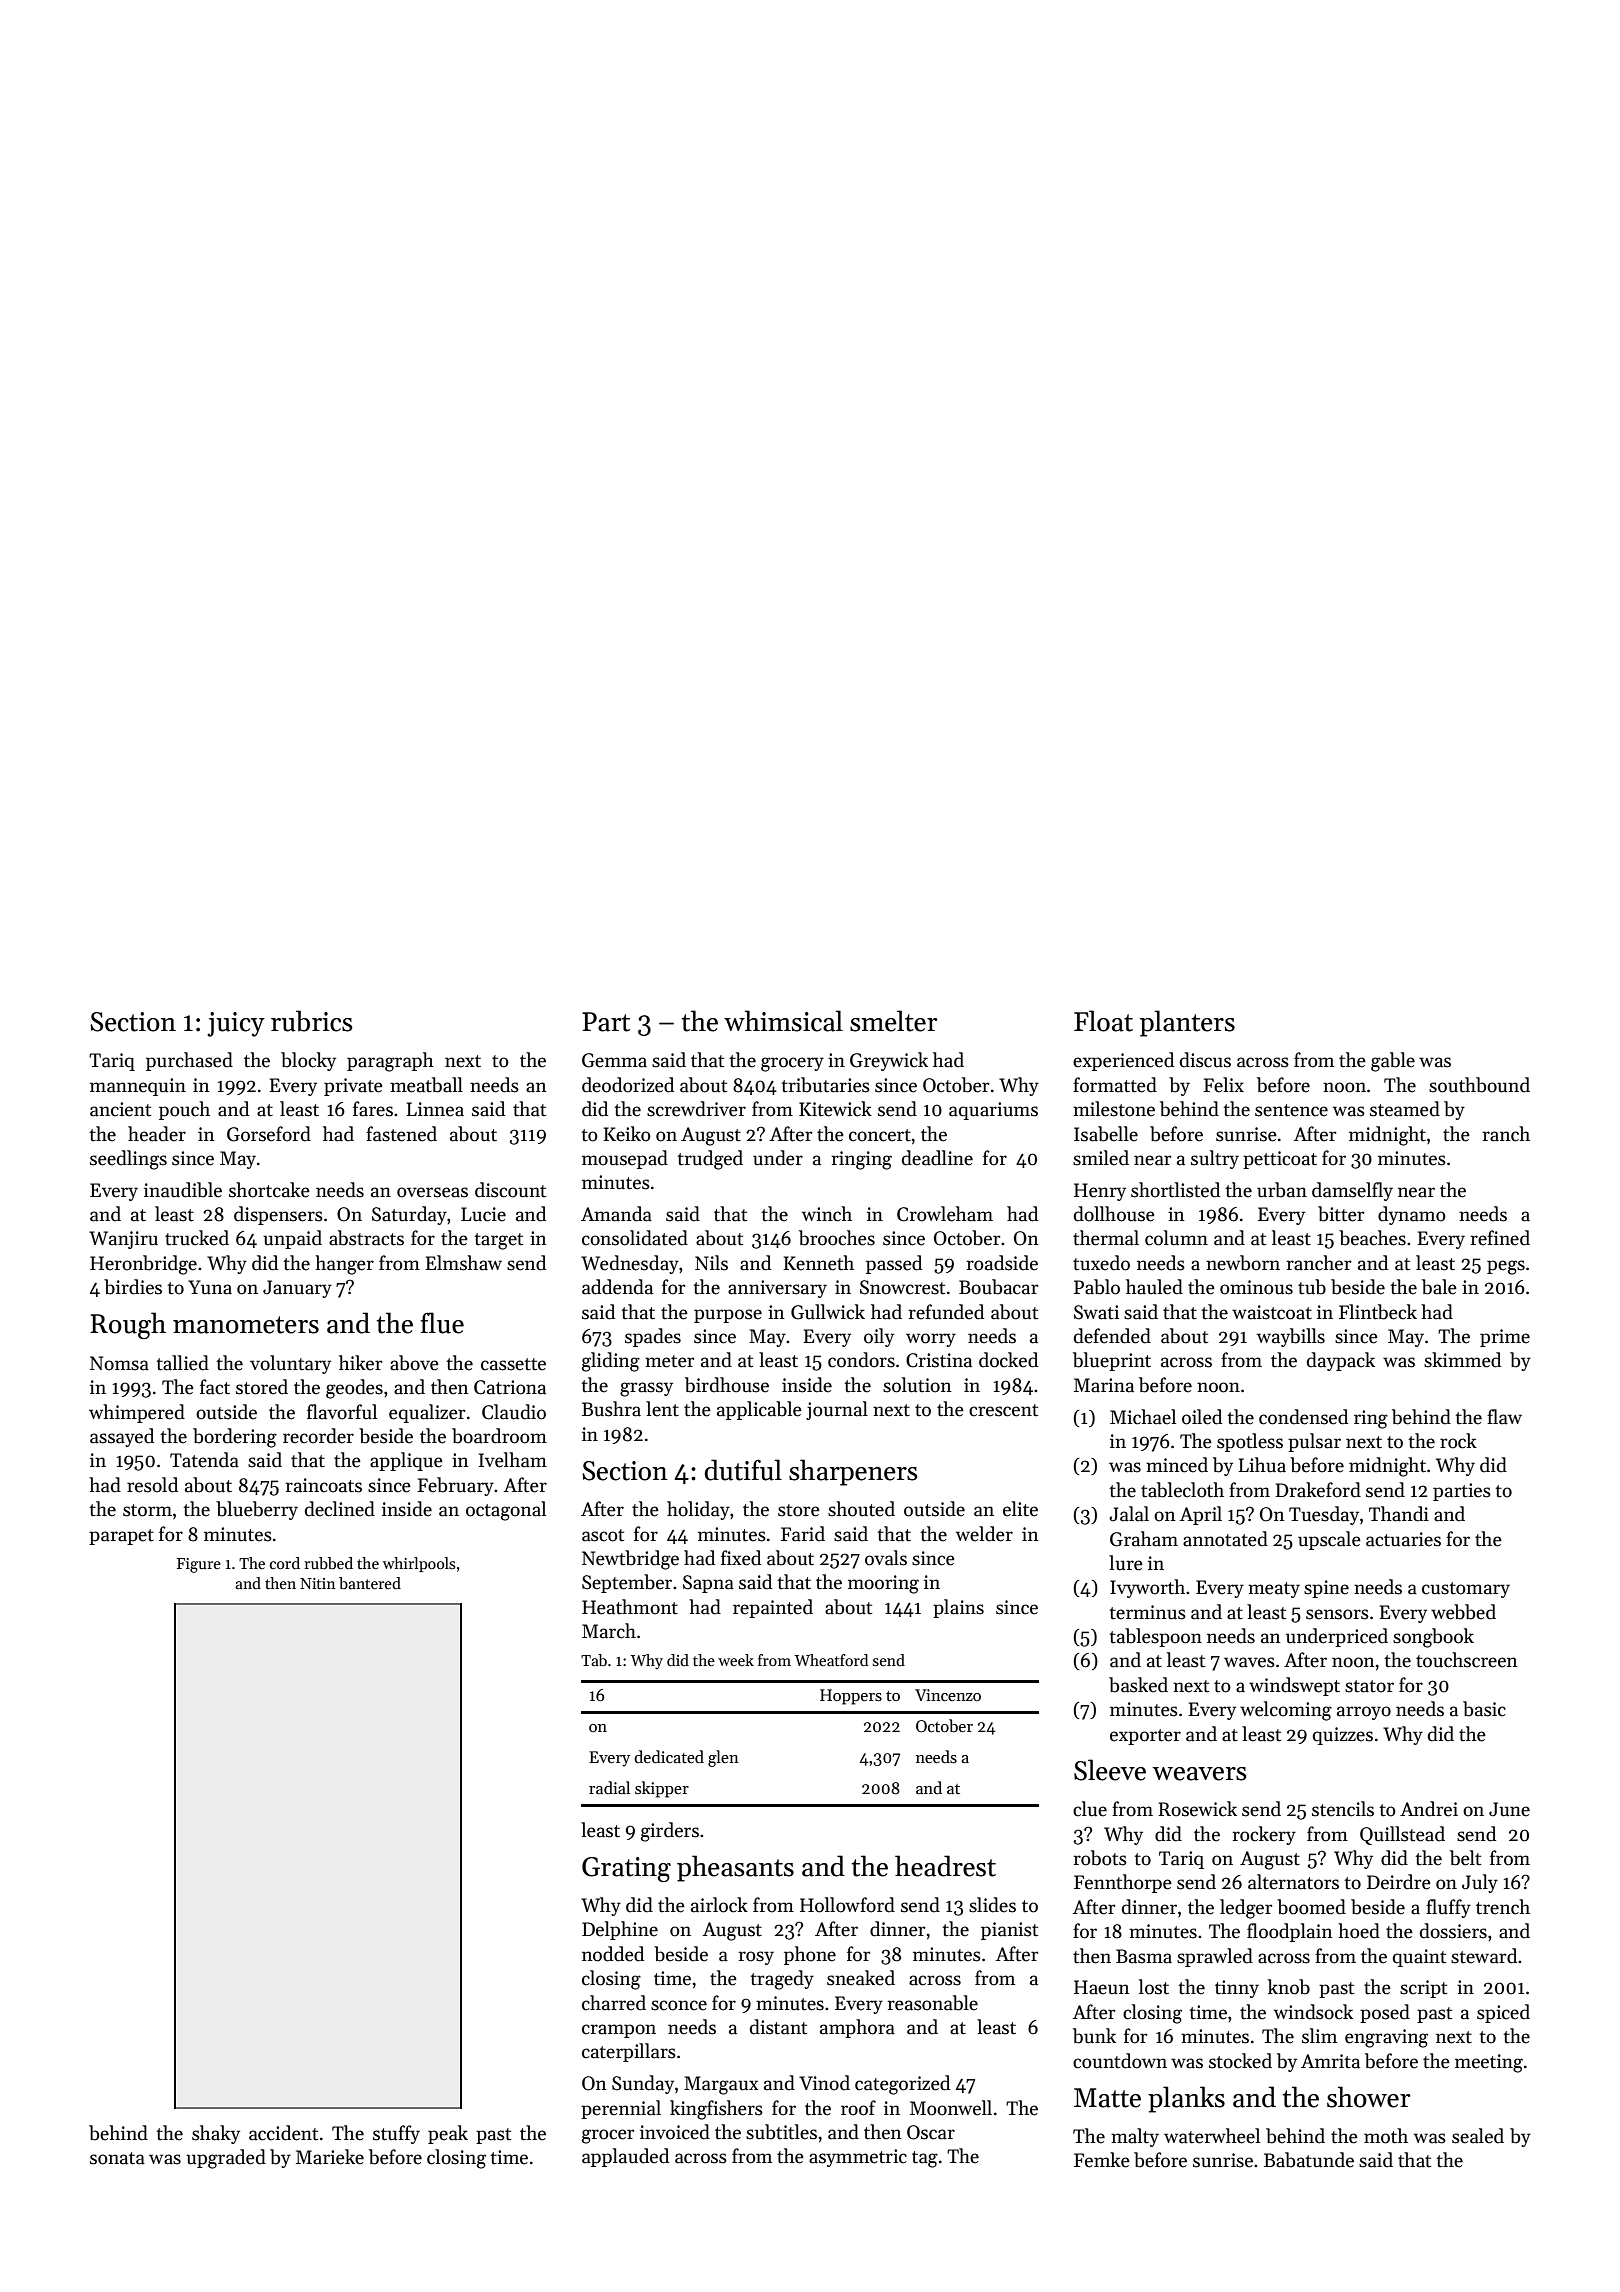  Describe the element at coordinates (620, 1930) in the screenshot. I see `Delphine` at that location.
